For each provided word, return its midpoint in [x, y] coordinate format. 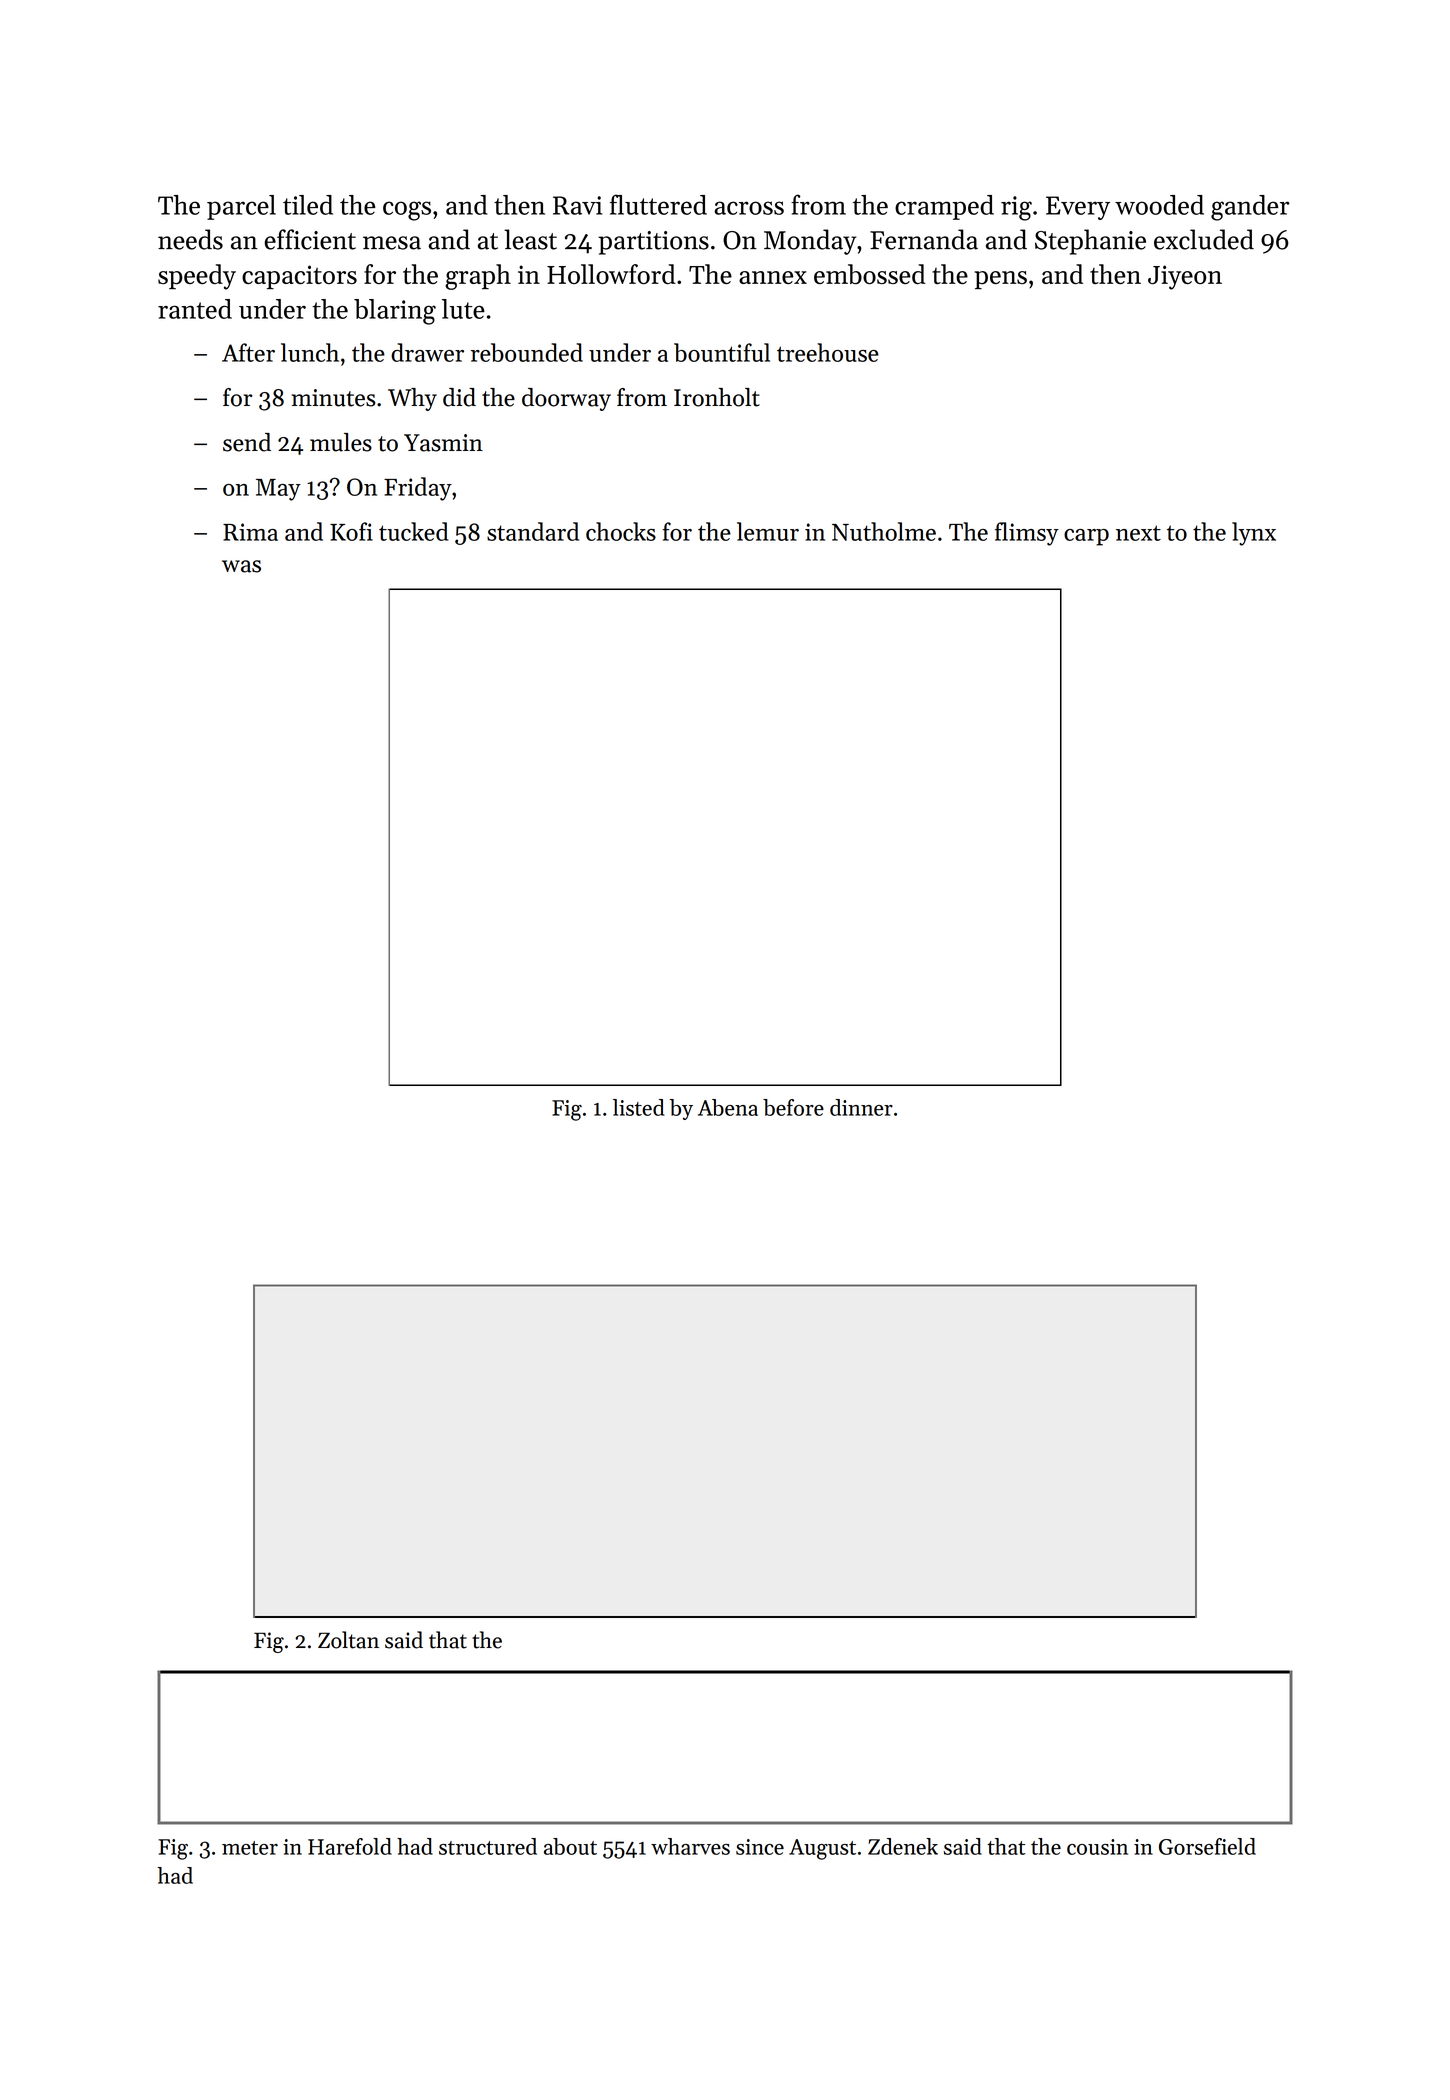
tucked [414, 531]
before [793, 1107]
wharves [690, 1846]
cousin [1097, 1847]
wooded [1159, 205]
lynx [1254, 534]
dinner [861, 1107]
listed [639, 1107]
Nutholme [884, 531]
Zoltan [348, 1640]
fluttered [658, 204]
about [570, 1846]
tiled [308, 205]
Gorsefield [1207, 1846]
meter [250, 1848]
